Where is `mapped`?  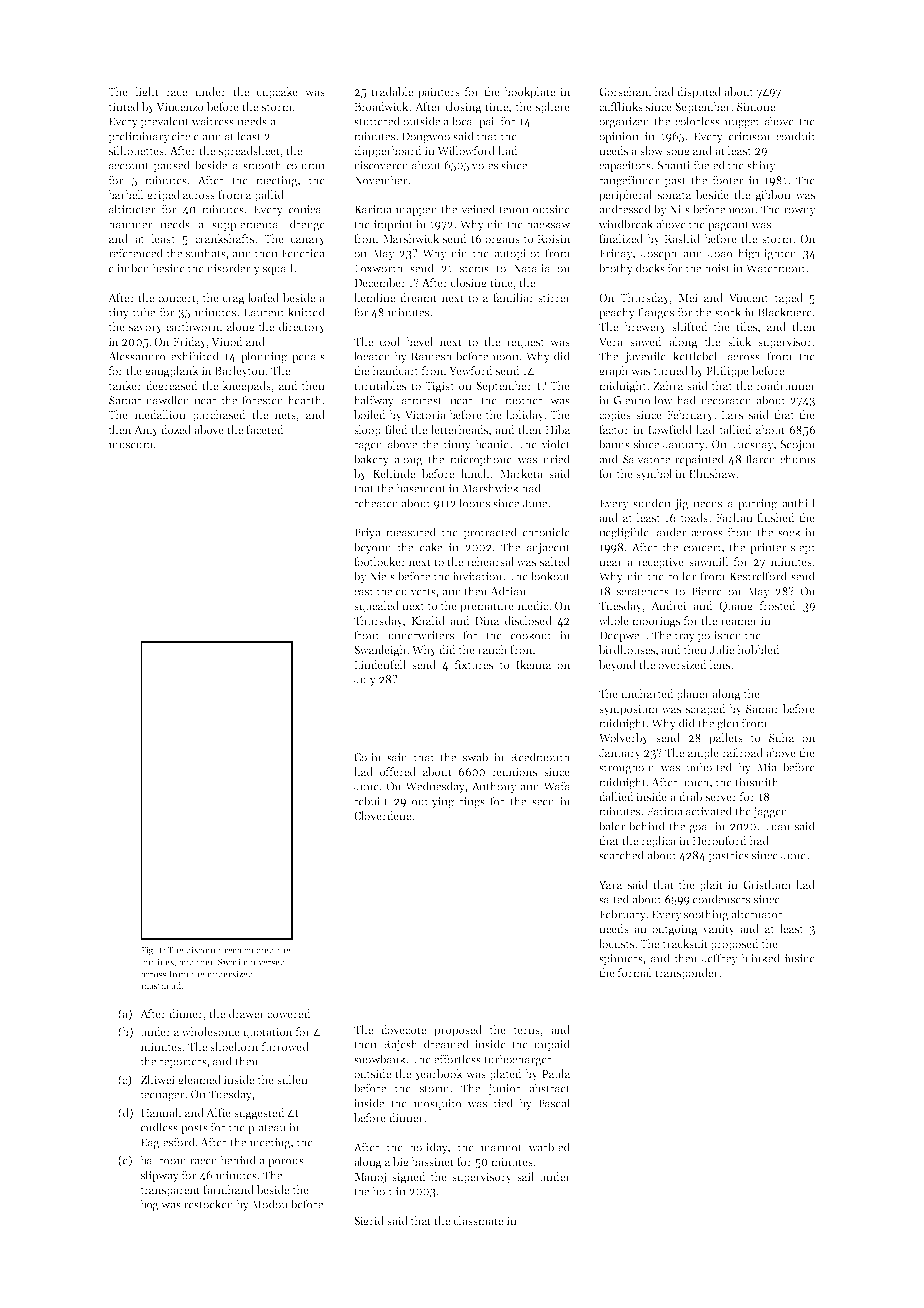 mapped is located at coordinates (417, 210).
